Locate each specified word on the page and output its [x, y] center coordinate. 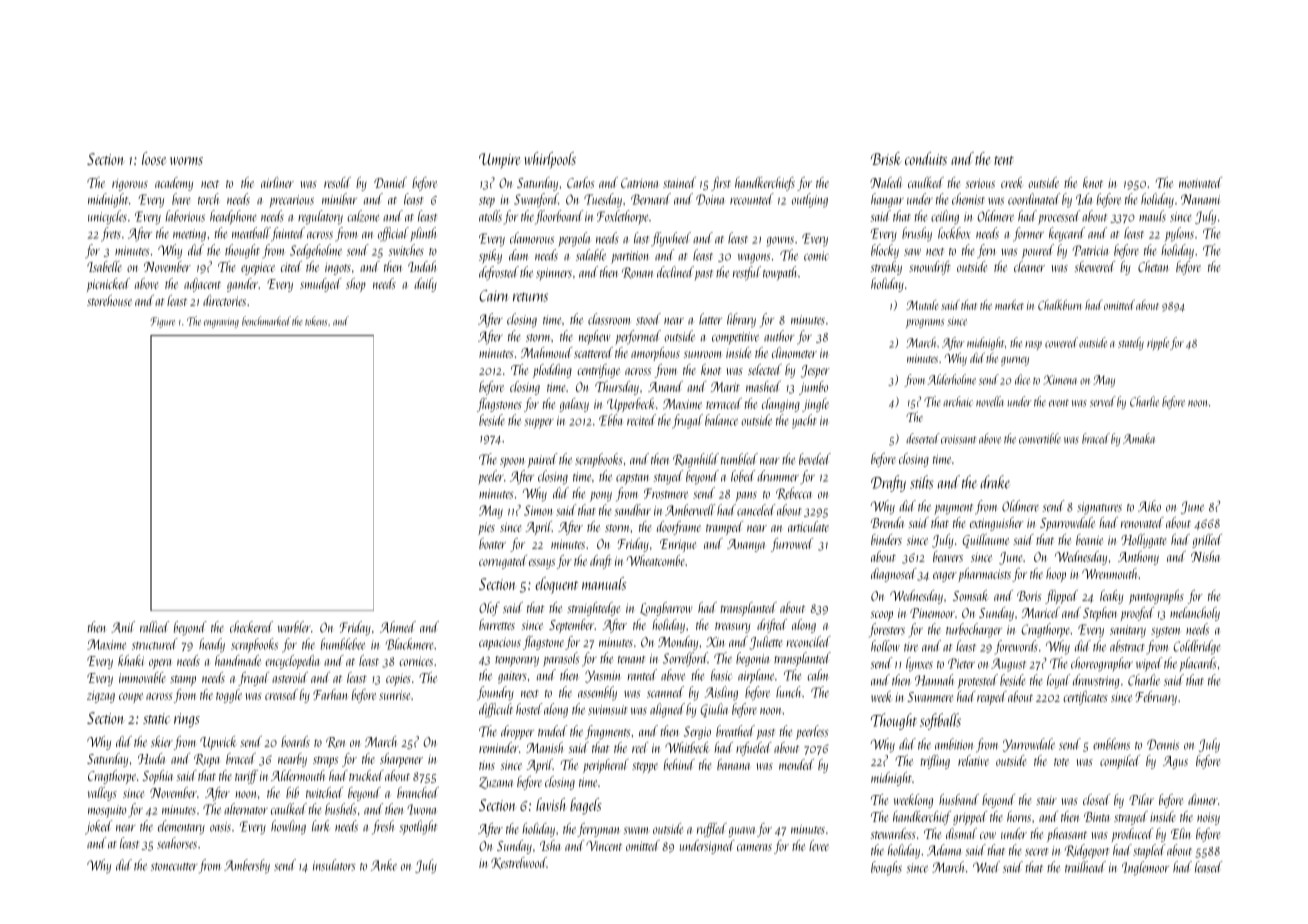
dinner [1203, 799]
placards [1198, 664]
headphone [233, 217]
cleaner [1029, 266]
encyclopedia [292, 662]
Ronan [637, 273]
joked [99, 827]
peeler [491, 477]
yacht [804, 421]
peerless [812, 732]
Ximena [1060, 380]
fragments [607, 732]
